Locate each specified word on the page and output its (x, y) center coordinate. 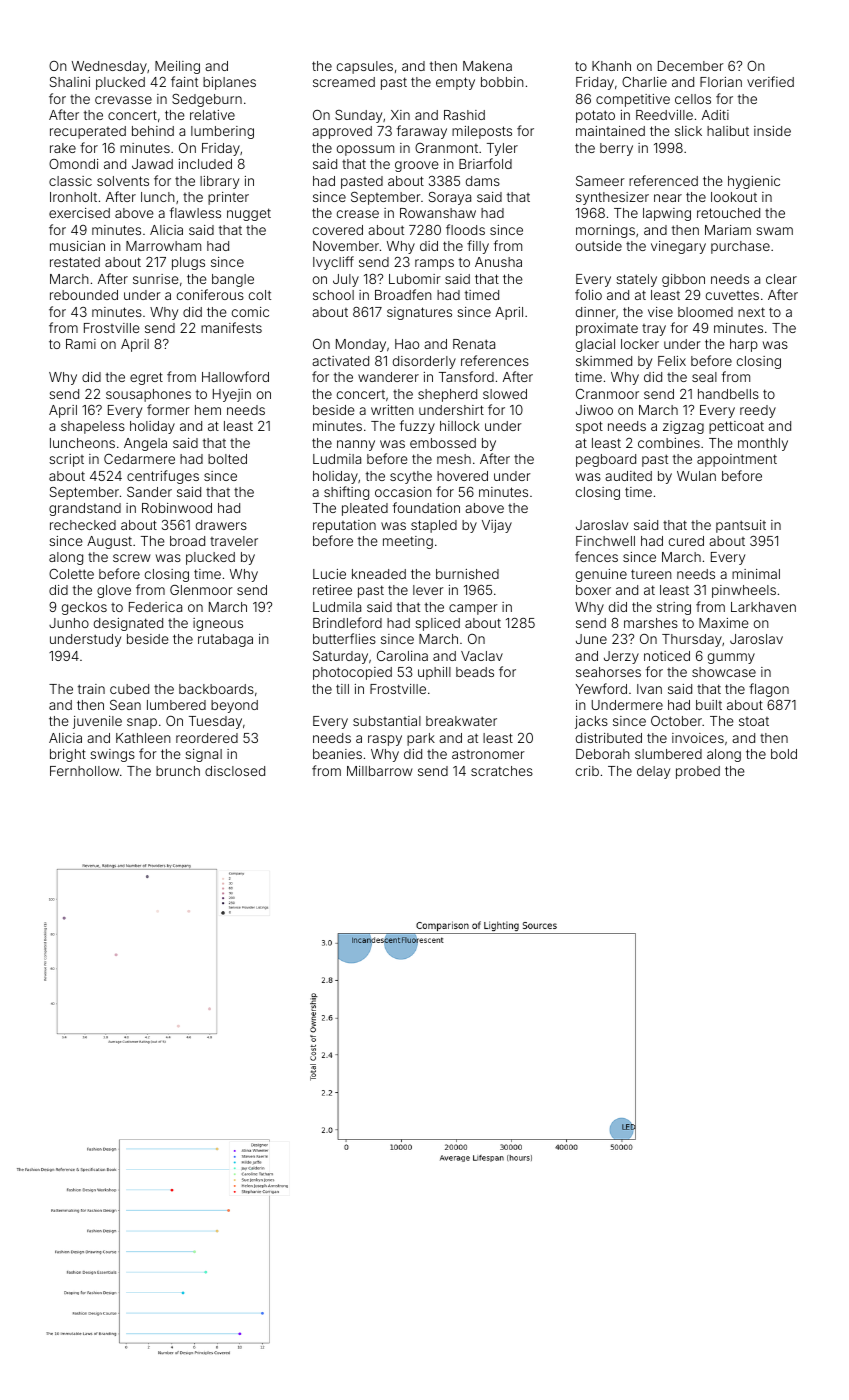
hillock (460, 426)
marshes (651, 623)
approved (342, 132)
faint (184, 81)
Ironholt (73, 197)
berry (616, 149)
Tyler (502, 149)
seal (704, 377)
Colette (71, 574)
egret (146, 378)
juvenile (97, 722)
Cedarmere (139, 459)
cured (686, 541)
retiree (332, 590)
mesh (454, 459)
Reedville (664, 115)
